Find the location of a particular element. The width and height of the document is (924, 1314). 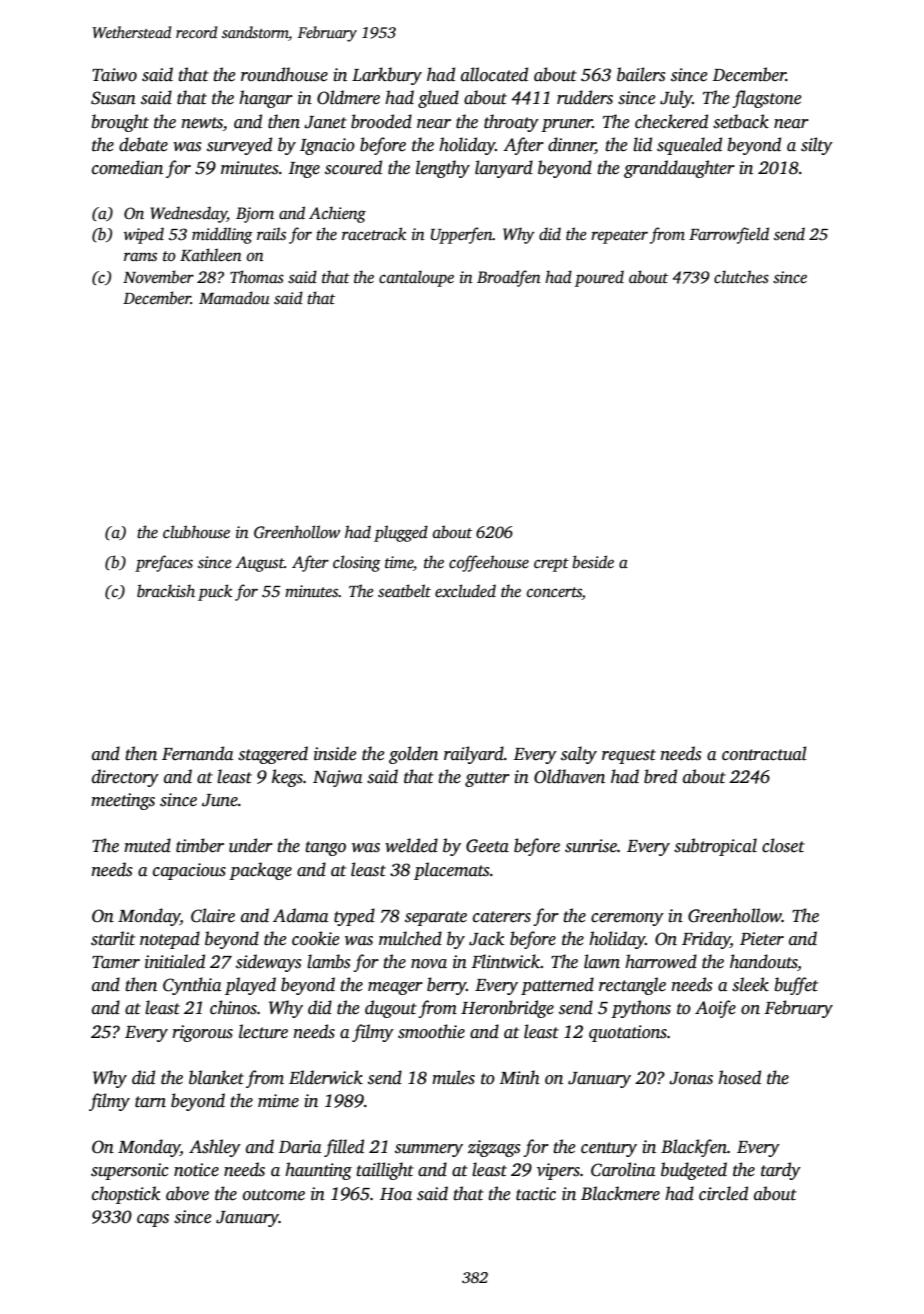

comedian is located at coordinates (127, 167).
